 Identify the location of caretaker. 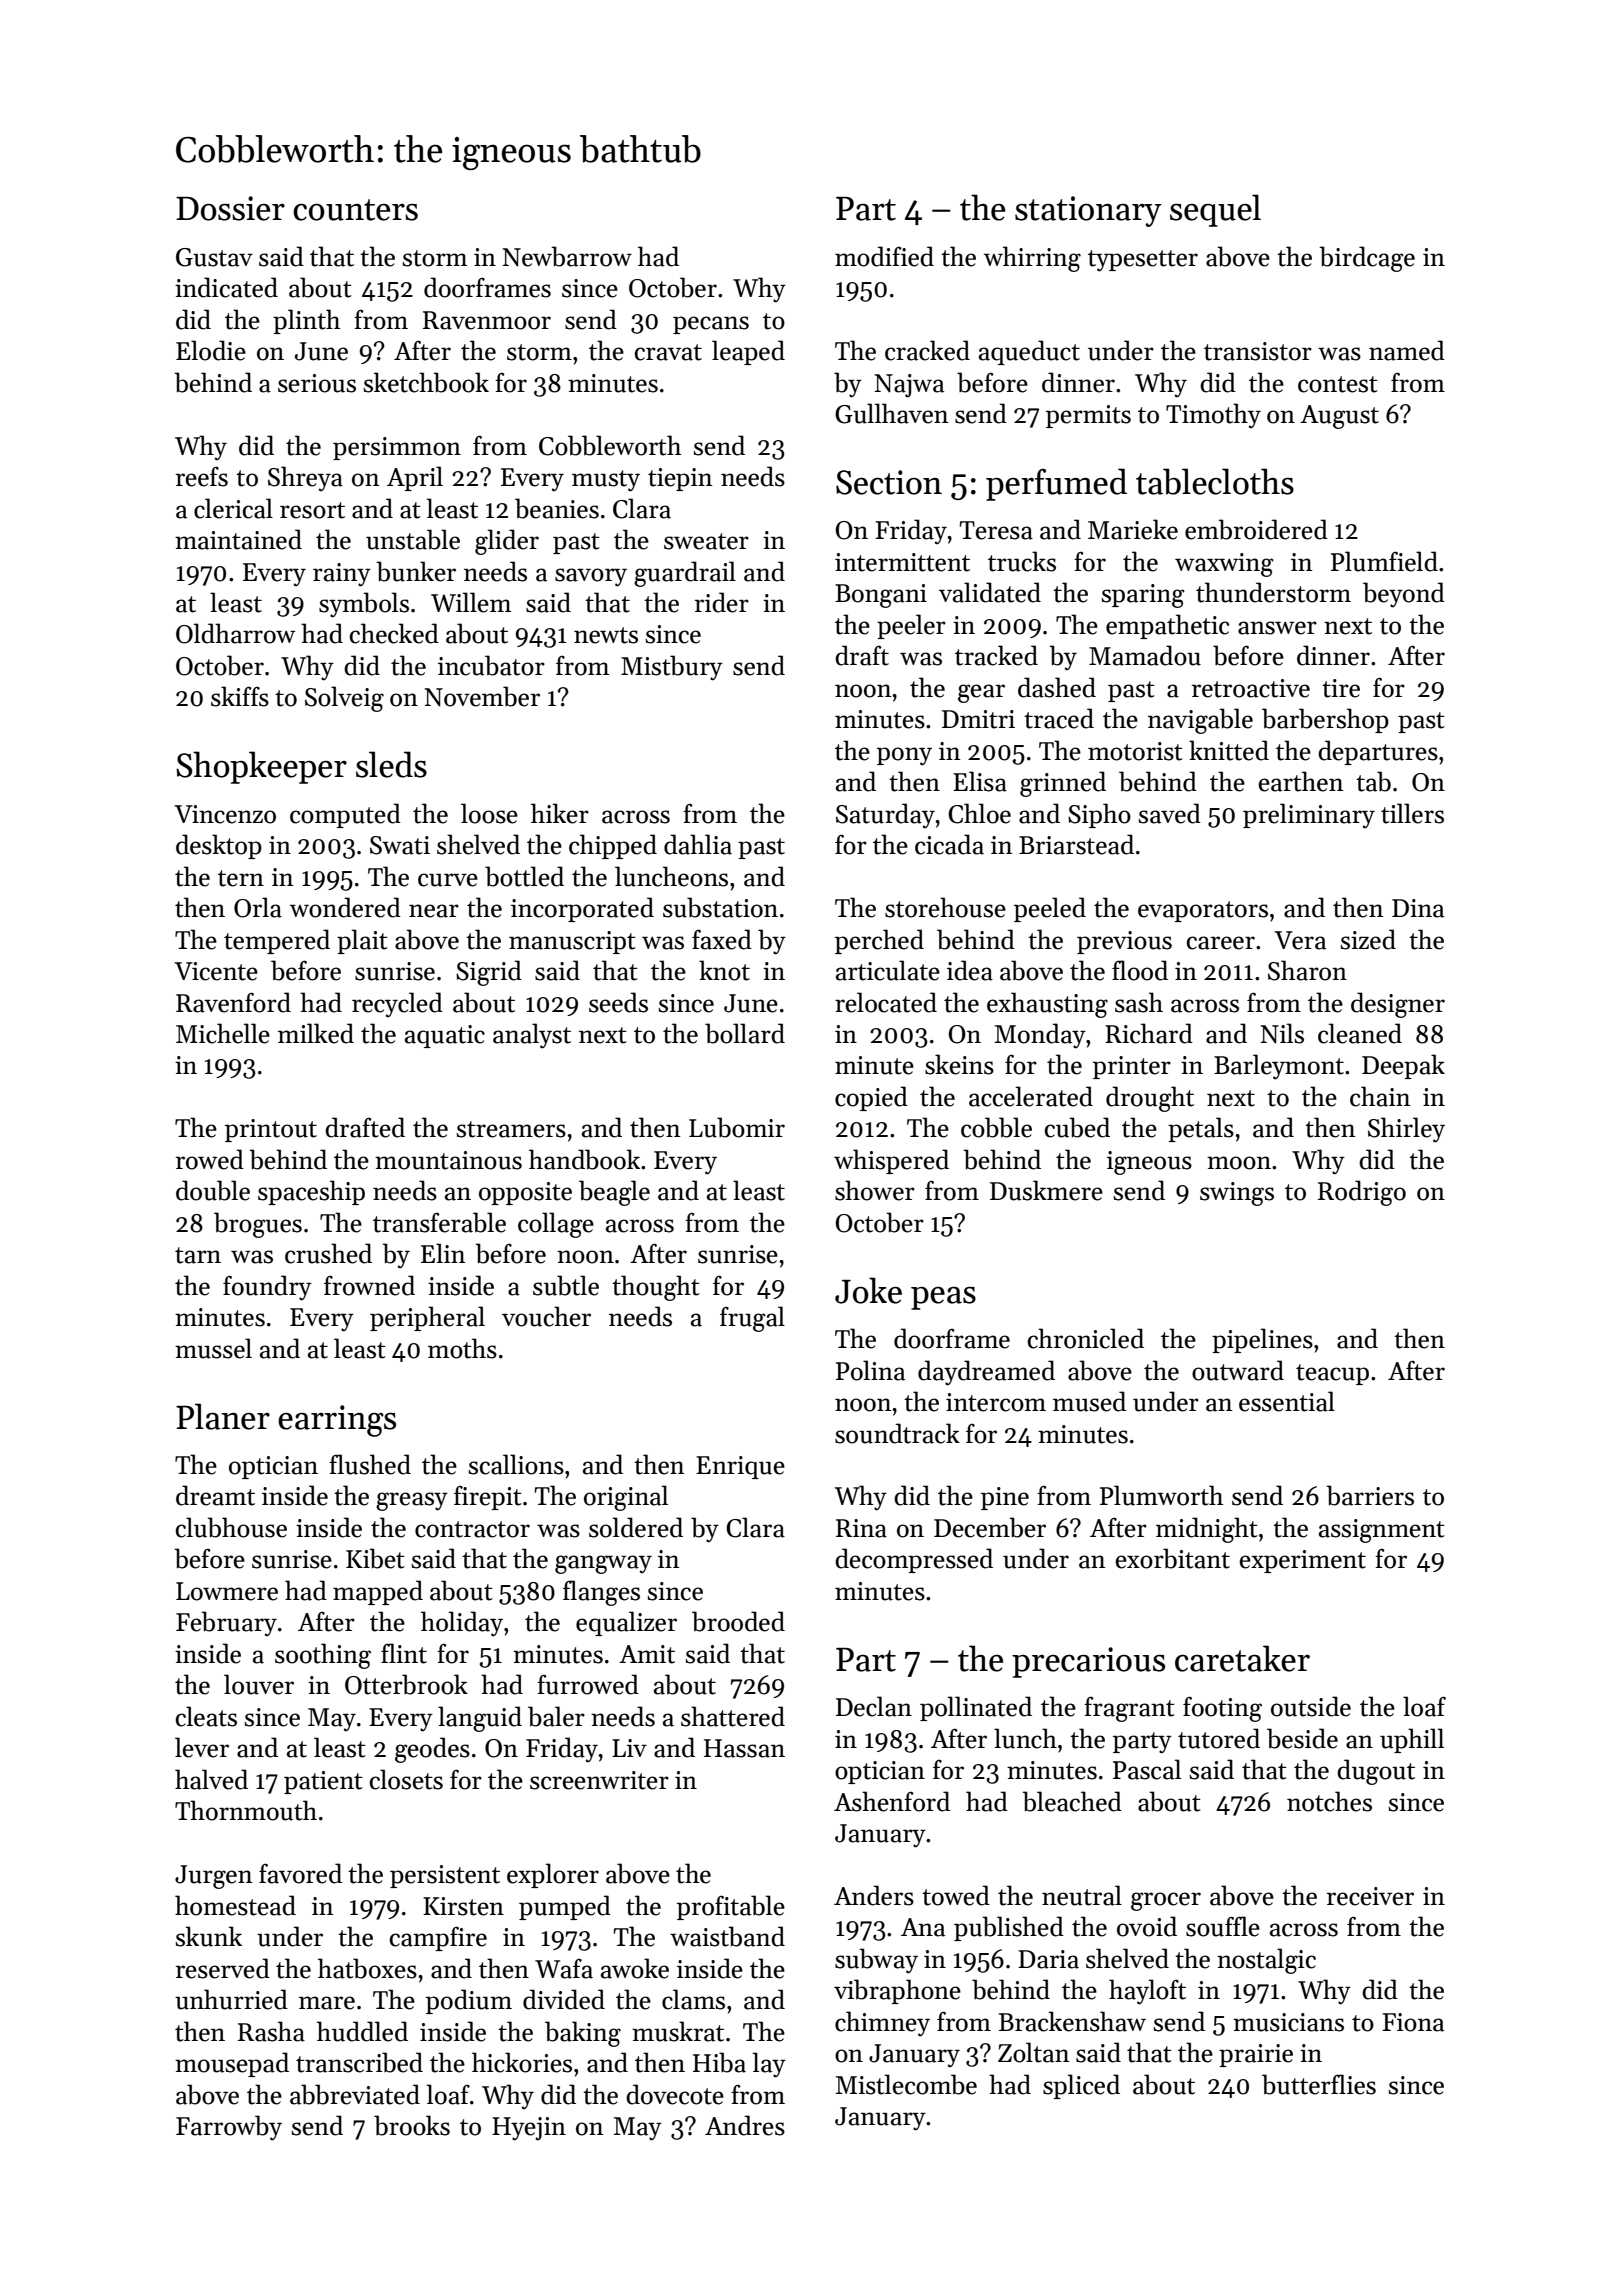
(1242, 1658).
